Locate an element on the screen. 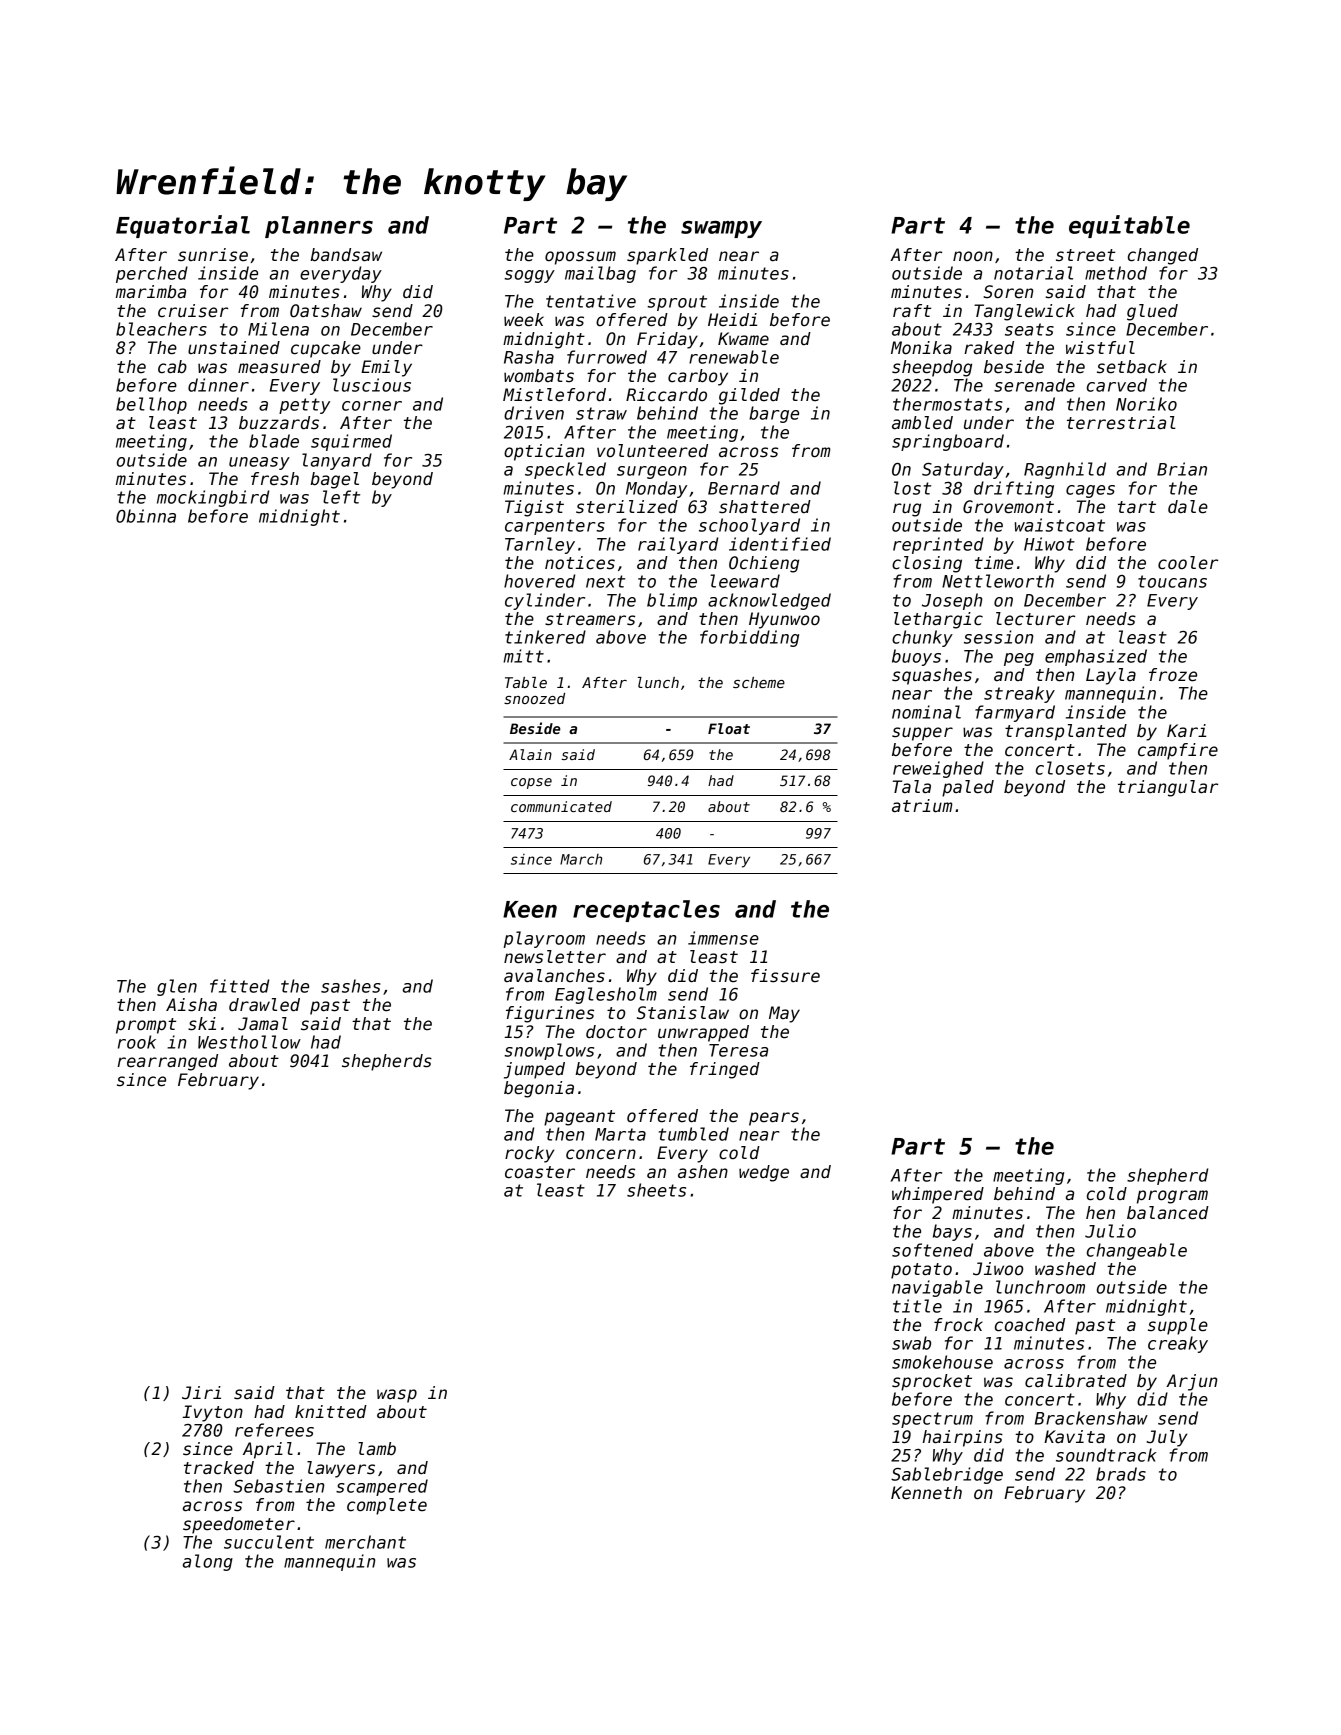 The width and height of the screenshot is (1341, 1735). program is located at coordinates (1172, 1197).
